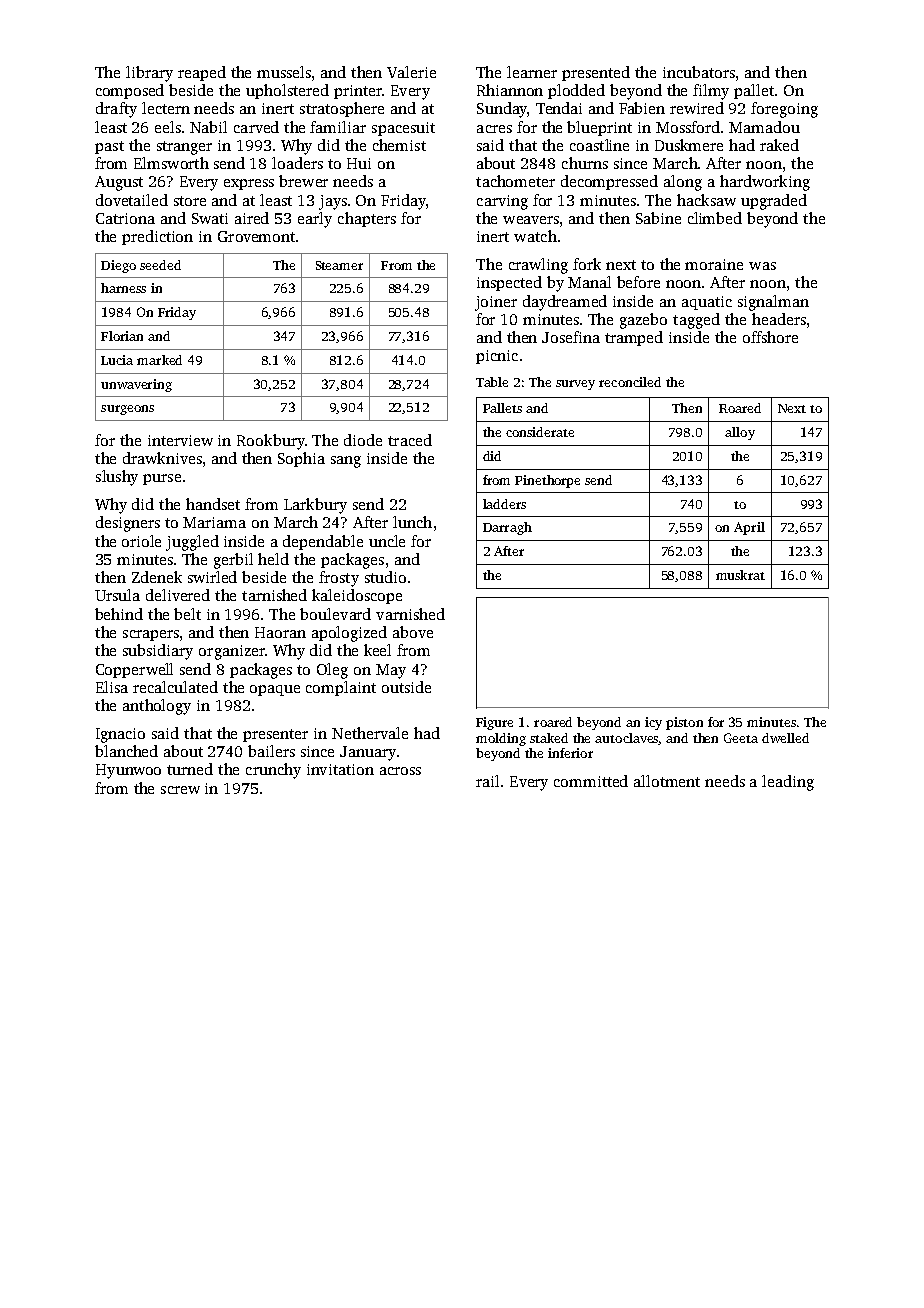 This screenshot has width=924, height=1308. What do you see at coordinates (714, 264) in the screenshot?
I see `moraine` at bounding box center [714, 264].
